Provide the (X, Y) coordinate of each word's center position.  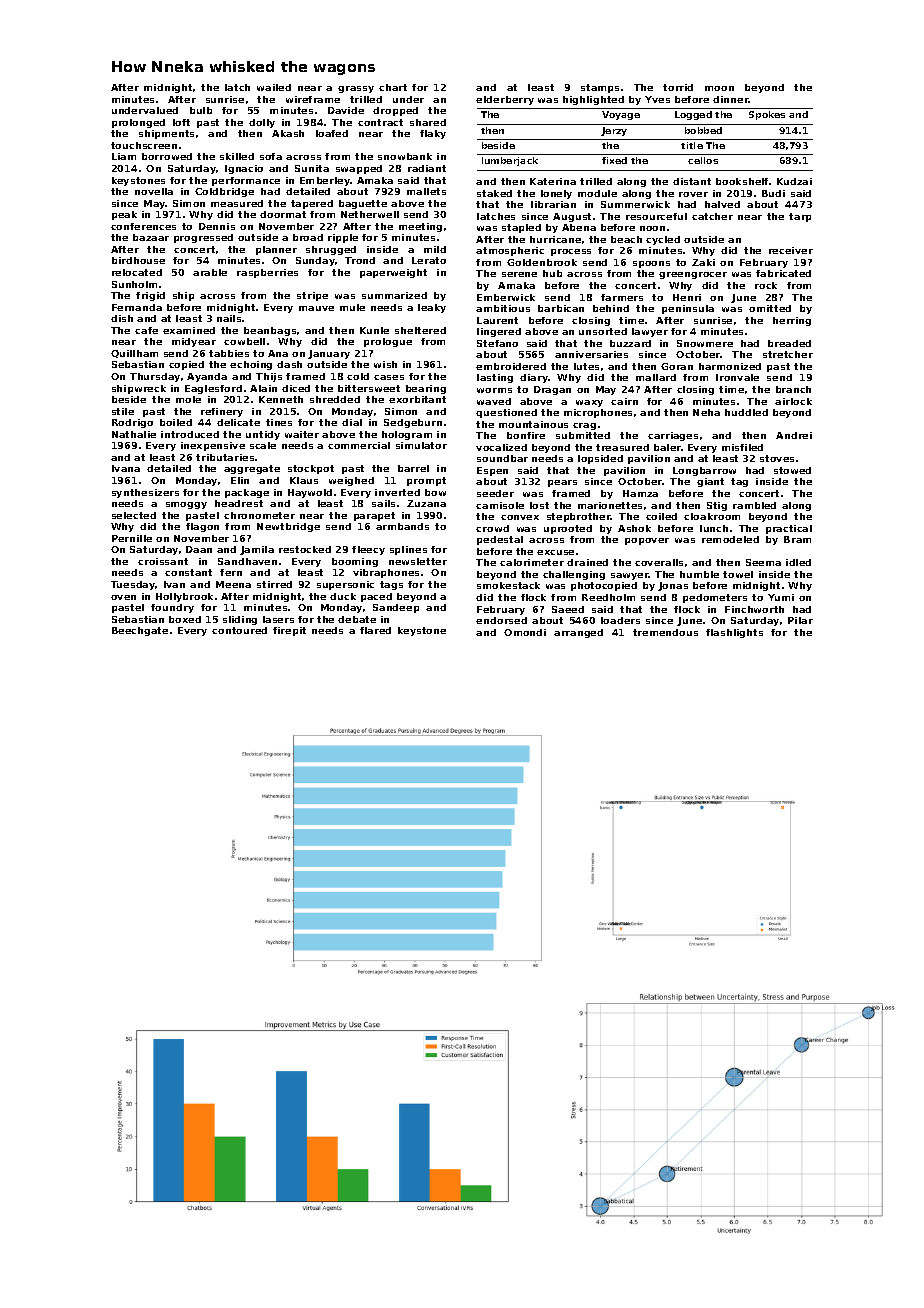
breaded (789, 343)
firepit (289, 631)
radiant (427, 168)
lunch (714, 528)
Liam (124, 156)
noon (652, 228)
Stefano (497, 343)
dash (289, 364)
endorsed (501, 620)
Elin (240, 480)
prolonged (138, 123)
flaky (433, 134)
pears (562, 483)
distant (692, 181)
